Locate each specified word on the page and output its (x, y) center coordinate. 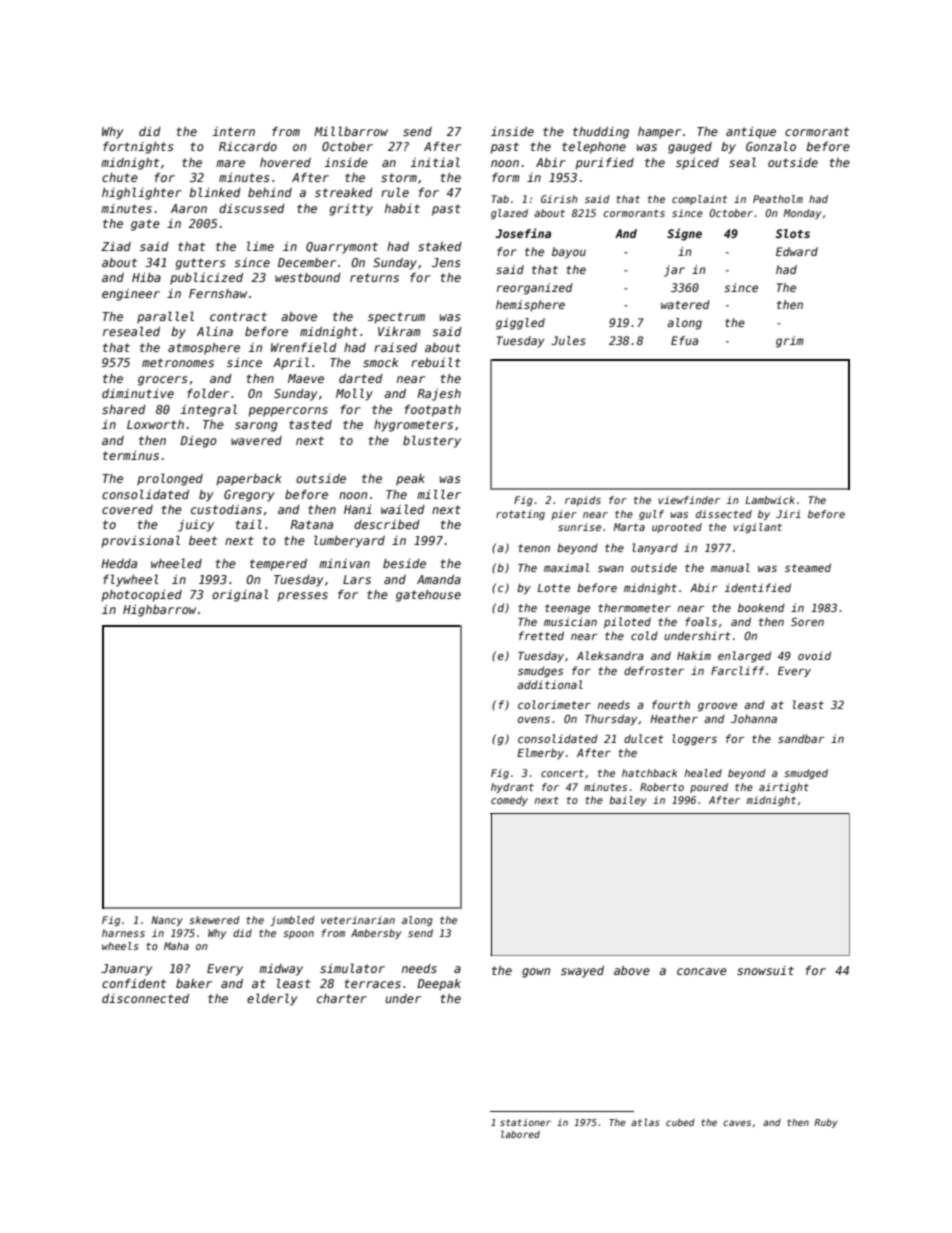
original (240, 595)
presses (302, 597)
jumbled (292, 921)
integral (208, 410)
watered (685, 304)
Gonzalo (771, 146)
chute (120, 177)
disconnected (145, 998)
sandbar (801, 738)
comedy (509, 801)
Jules (568, 340)
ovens (534, 720)
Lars (357, 579)
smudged (806, 774)
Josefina (523, 233)
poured (709, 788)
